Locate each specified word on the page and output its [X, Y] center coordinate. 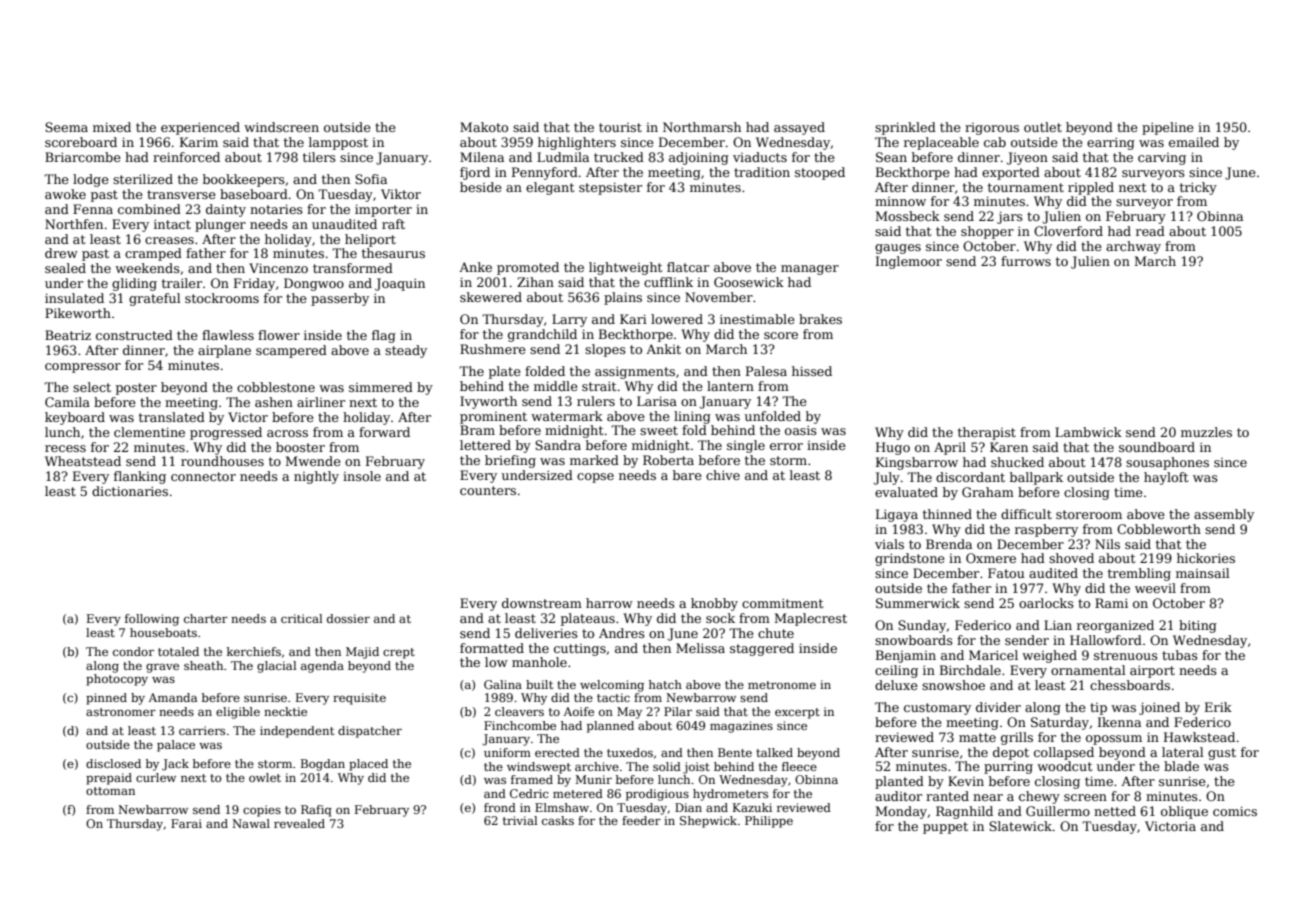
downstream [542, 603]
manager [810, 270]
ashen [274, 402]
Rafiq [316, 811]
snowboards [914, 640]
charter [206, 618]
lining [692, 417]
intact [172, 224]
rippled [1091, 188]
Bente [735, 752]
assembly [1224, 515]
